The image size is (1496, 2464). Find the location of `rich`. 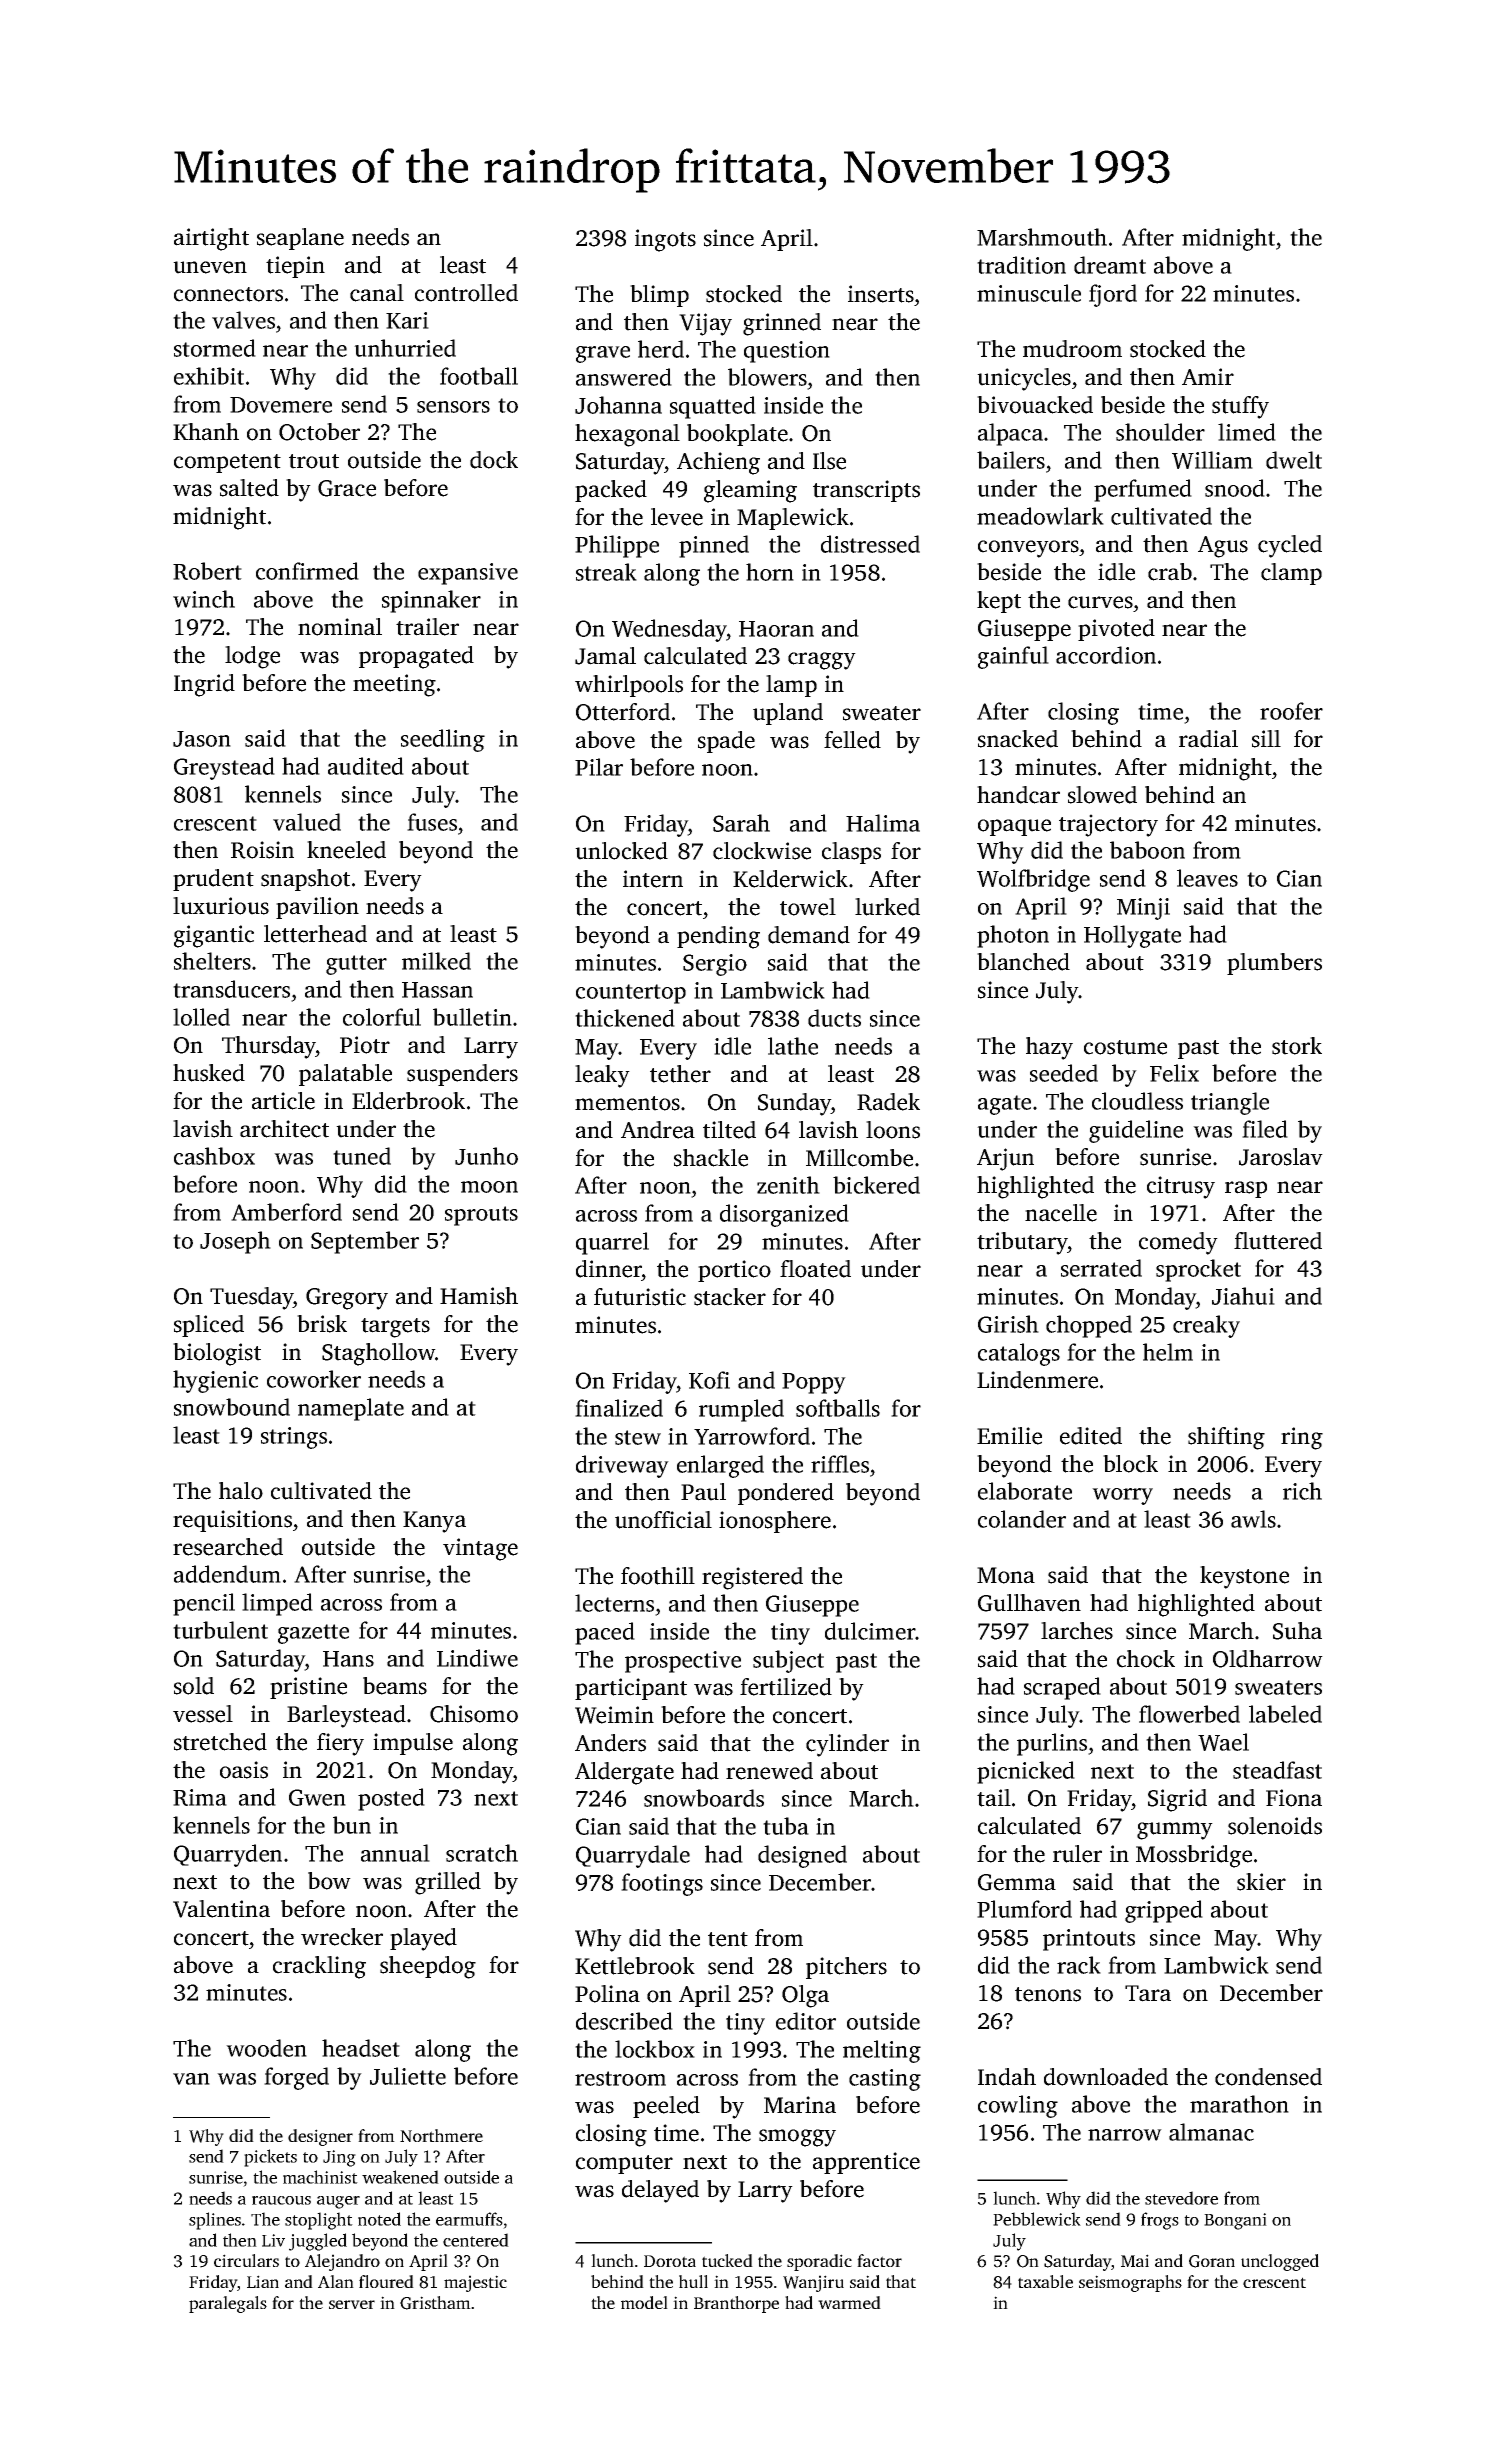

rich is located at coordinates (1302, 1491).
